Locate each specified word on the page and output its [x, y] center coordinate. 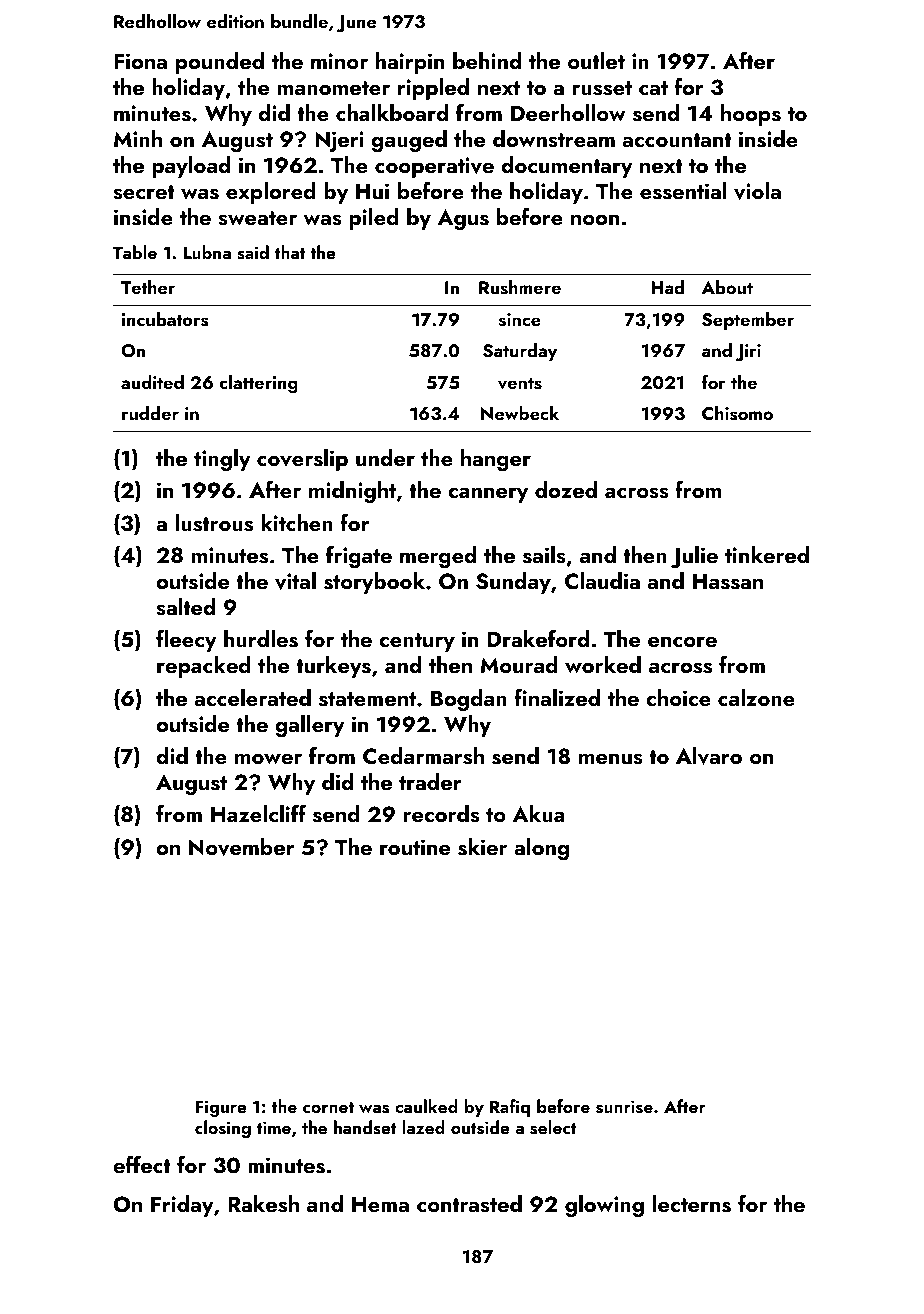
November [242, 847]
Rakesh [263, 1204]
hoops [751, 115]
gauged [409, 141]
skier [482, 847]
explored [271, 193]
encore [682, 641]
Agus [463, 219]
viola [757, 191]
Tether [148, 287]
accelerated [253, 697]
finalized [557, 697]
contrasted [469, 1204]
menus [611, 759]
